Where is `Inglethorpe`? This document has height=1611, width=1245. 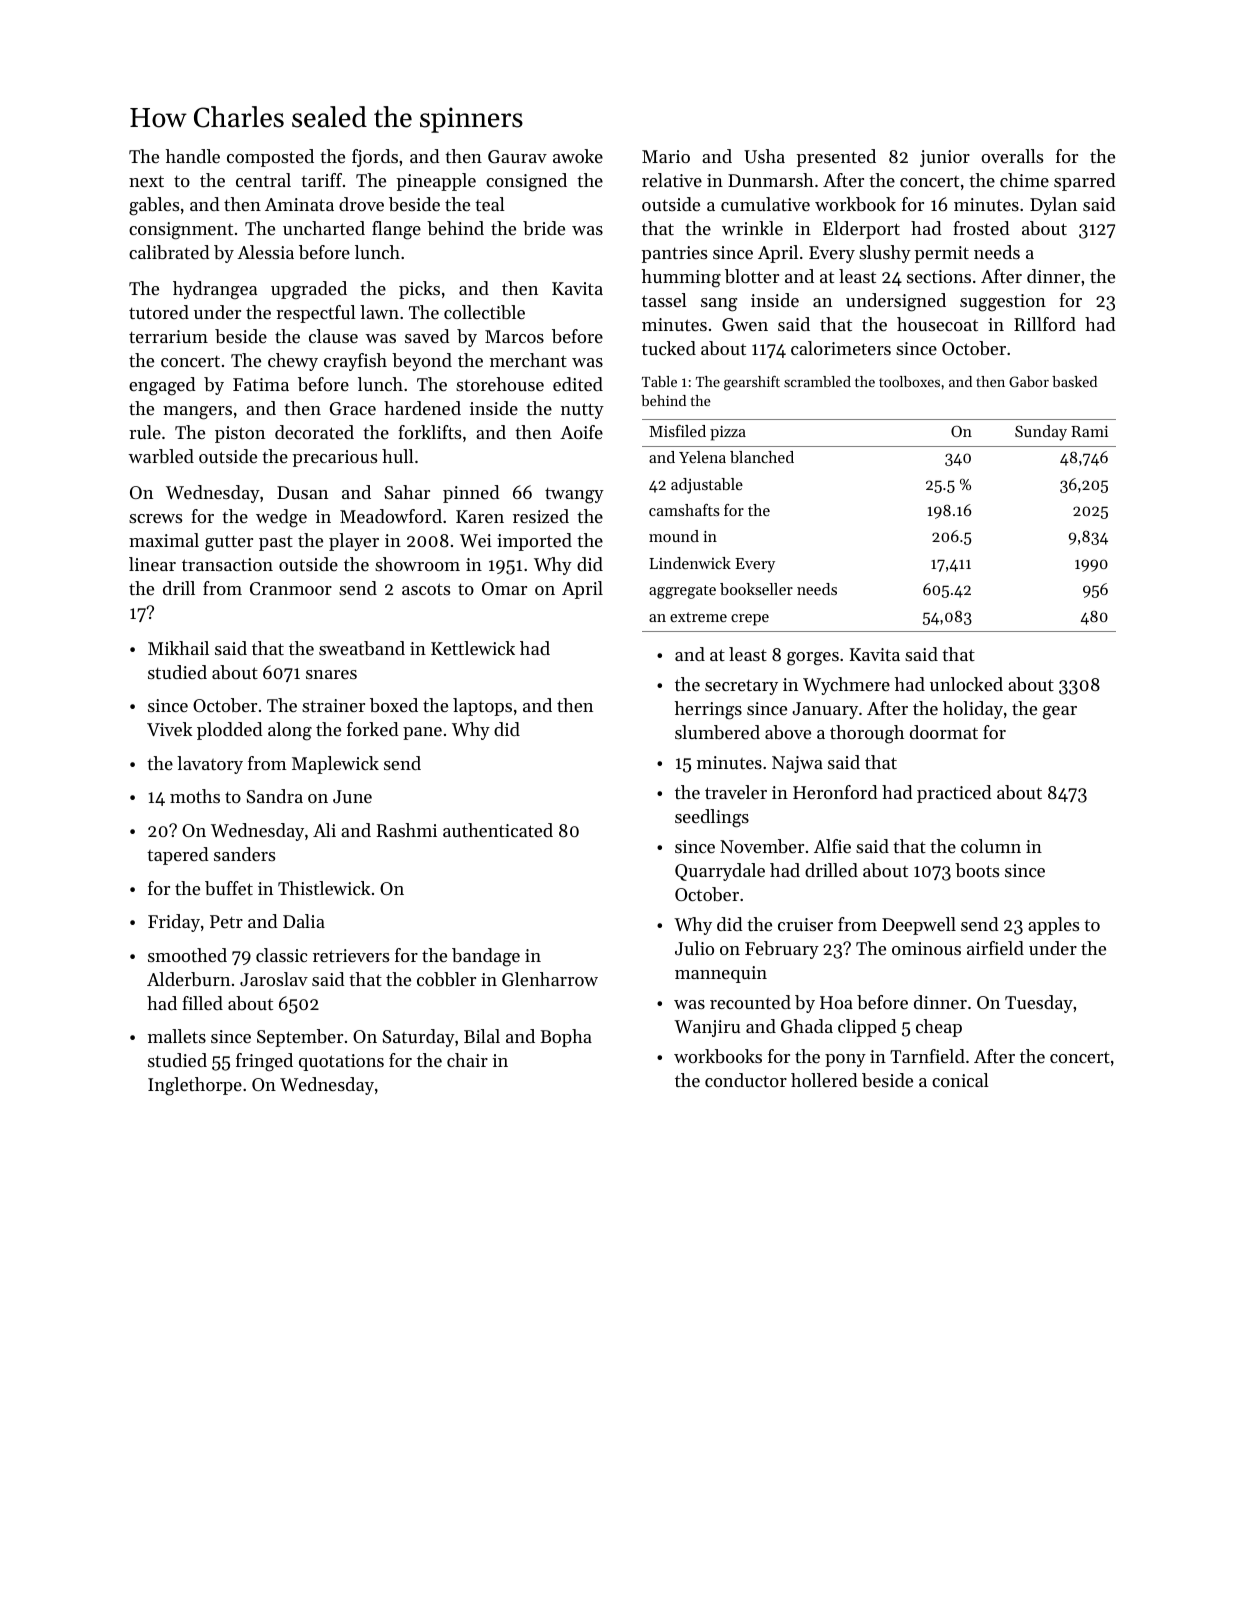 Inglethorpe is located at coordinates (195, 1086).
